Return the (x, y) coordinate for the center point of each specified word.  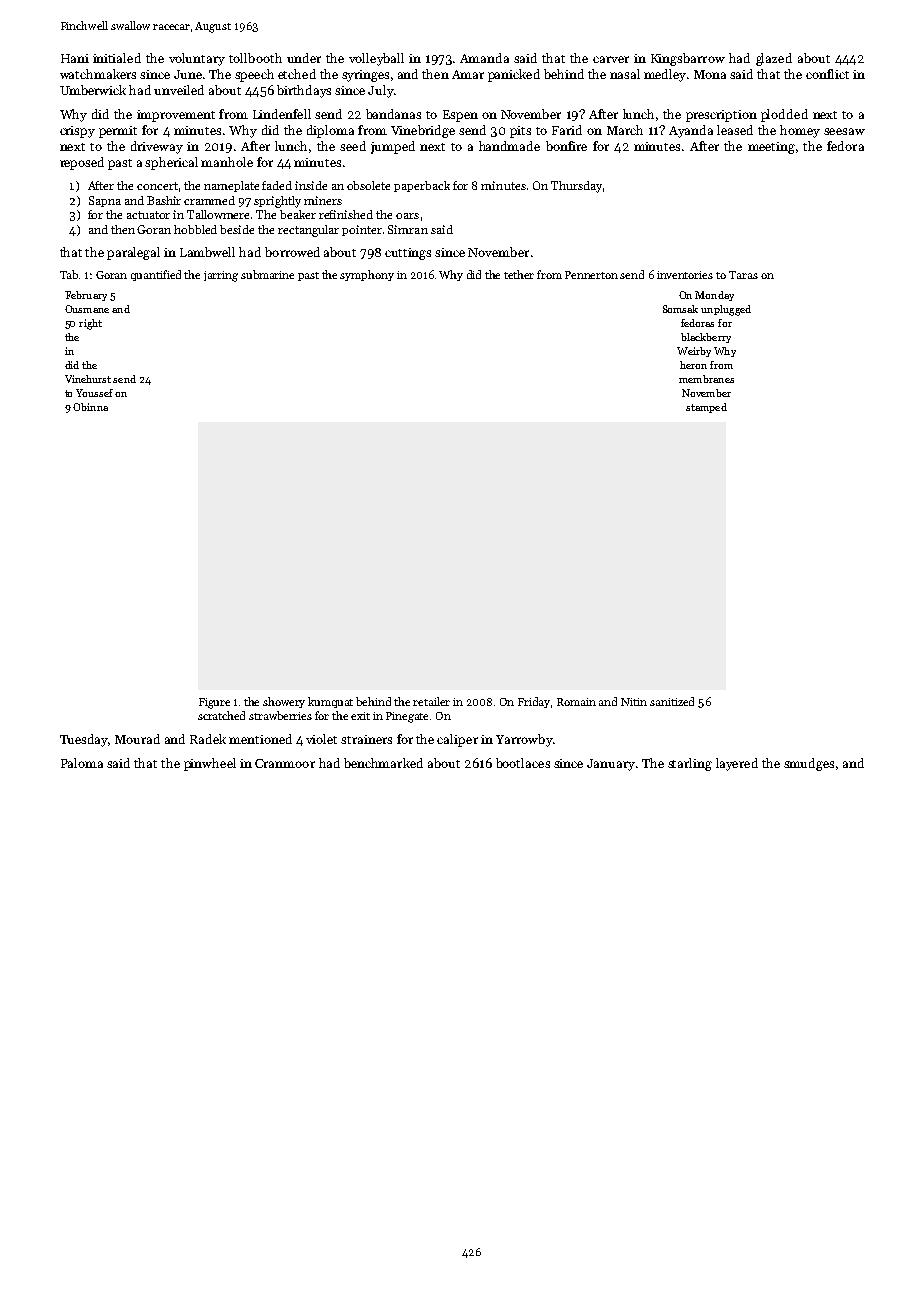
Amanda (484, 58)
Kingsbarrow (688, 59)
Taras (743, 275)
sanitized (672, 701)
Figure (214, 703)
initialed (117, 58)
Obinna (90, 407)
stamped (706, 408)
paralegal (133, 253)
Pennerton (591, 275)
